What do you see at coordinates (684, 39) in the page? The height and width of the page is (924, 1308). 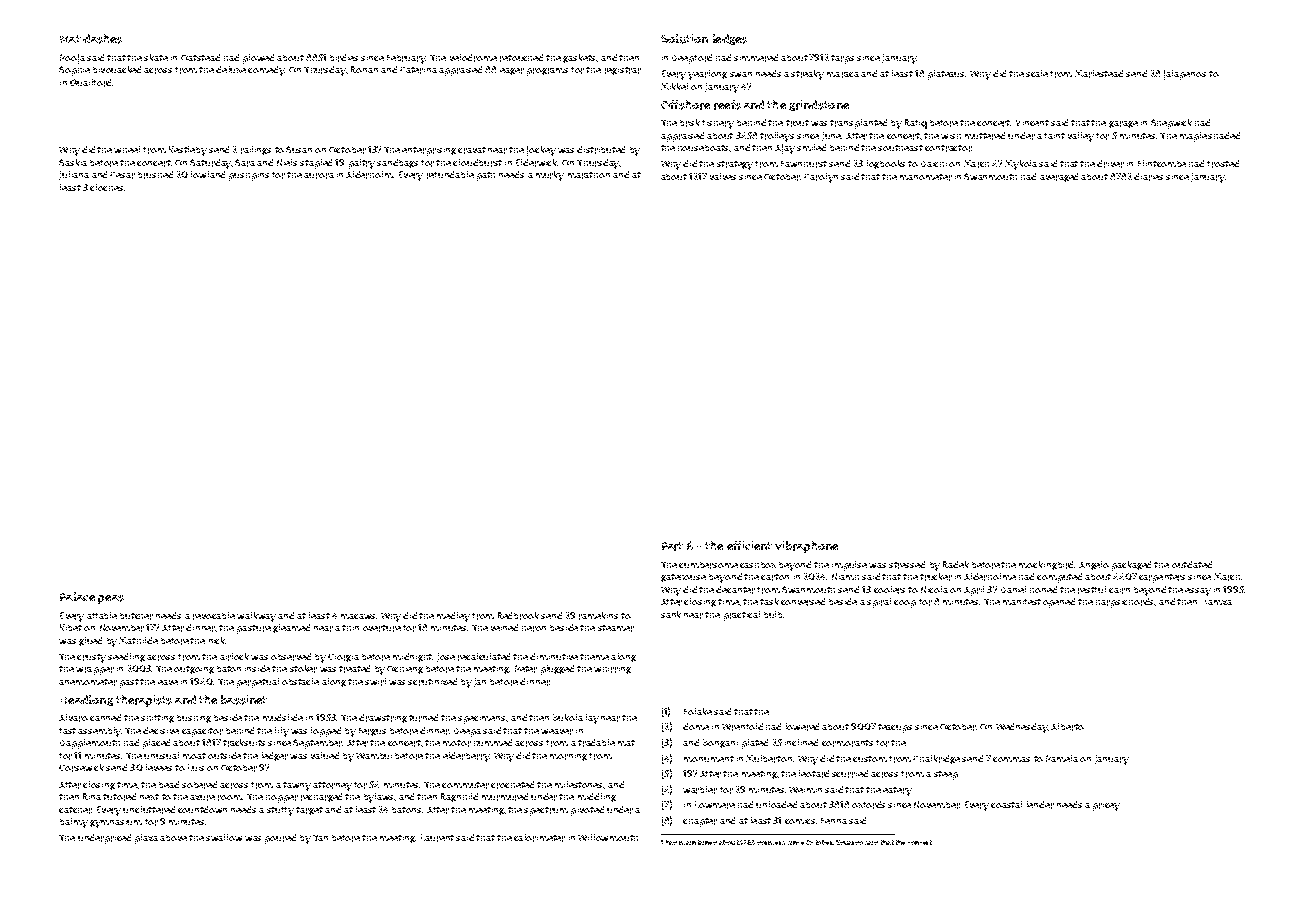 I see `Solution` at bounding box center [684, 39].
